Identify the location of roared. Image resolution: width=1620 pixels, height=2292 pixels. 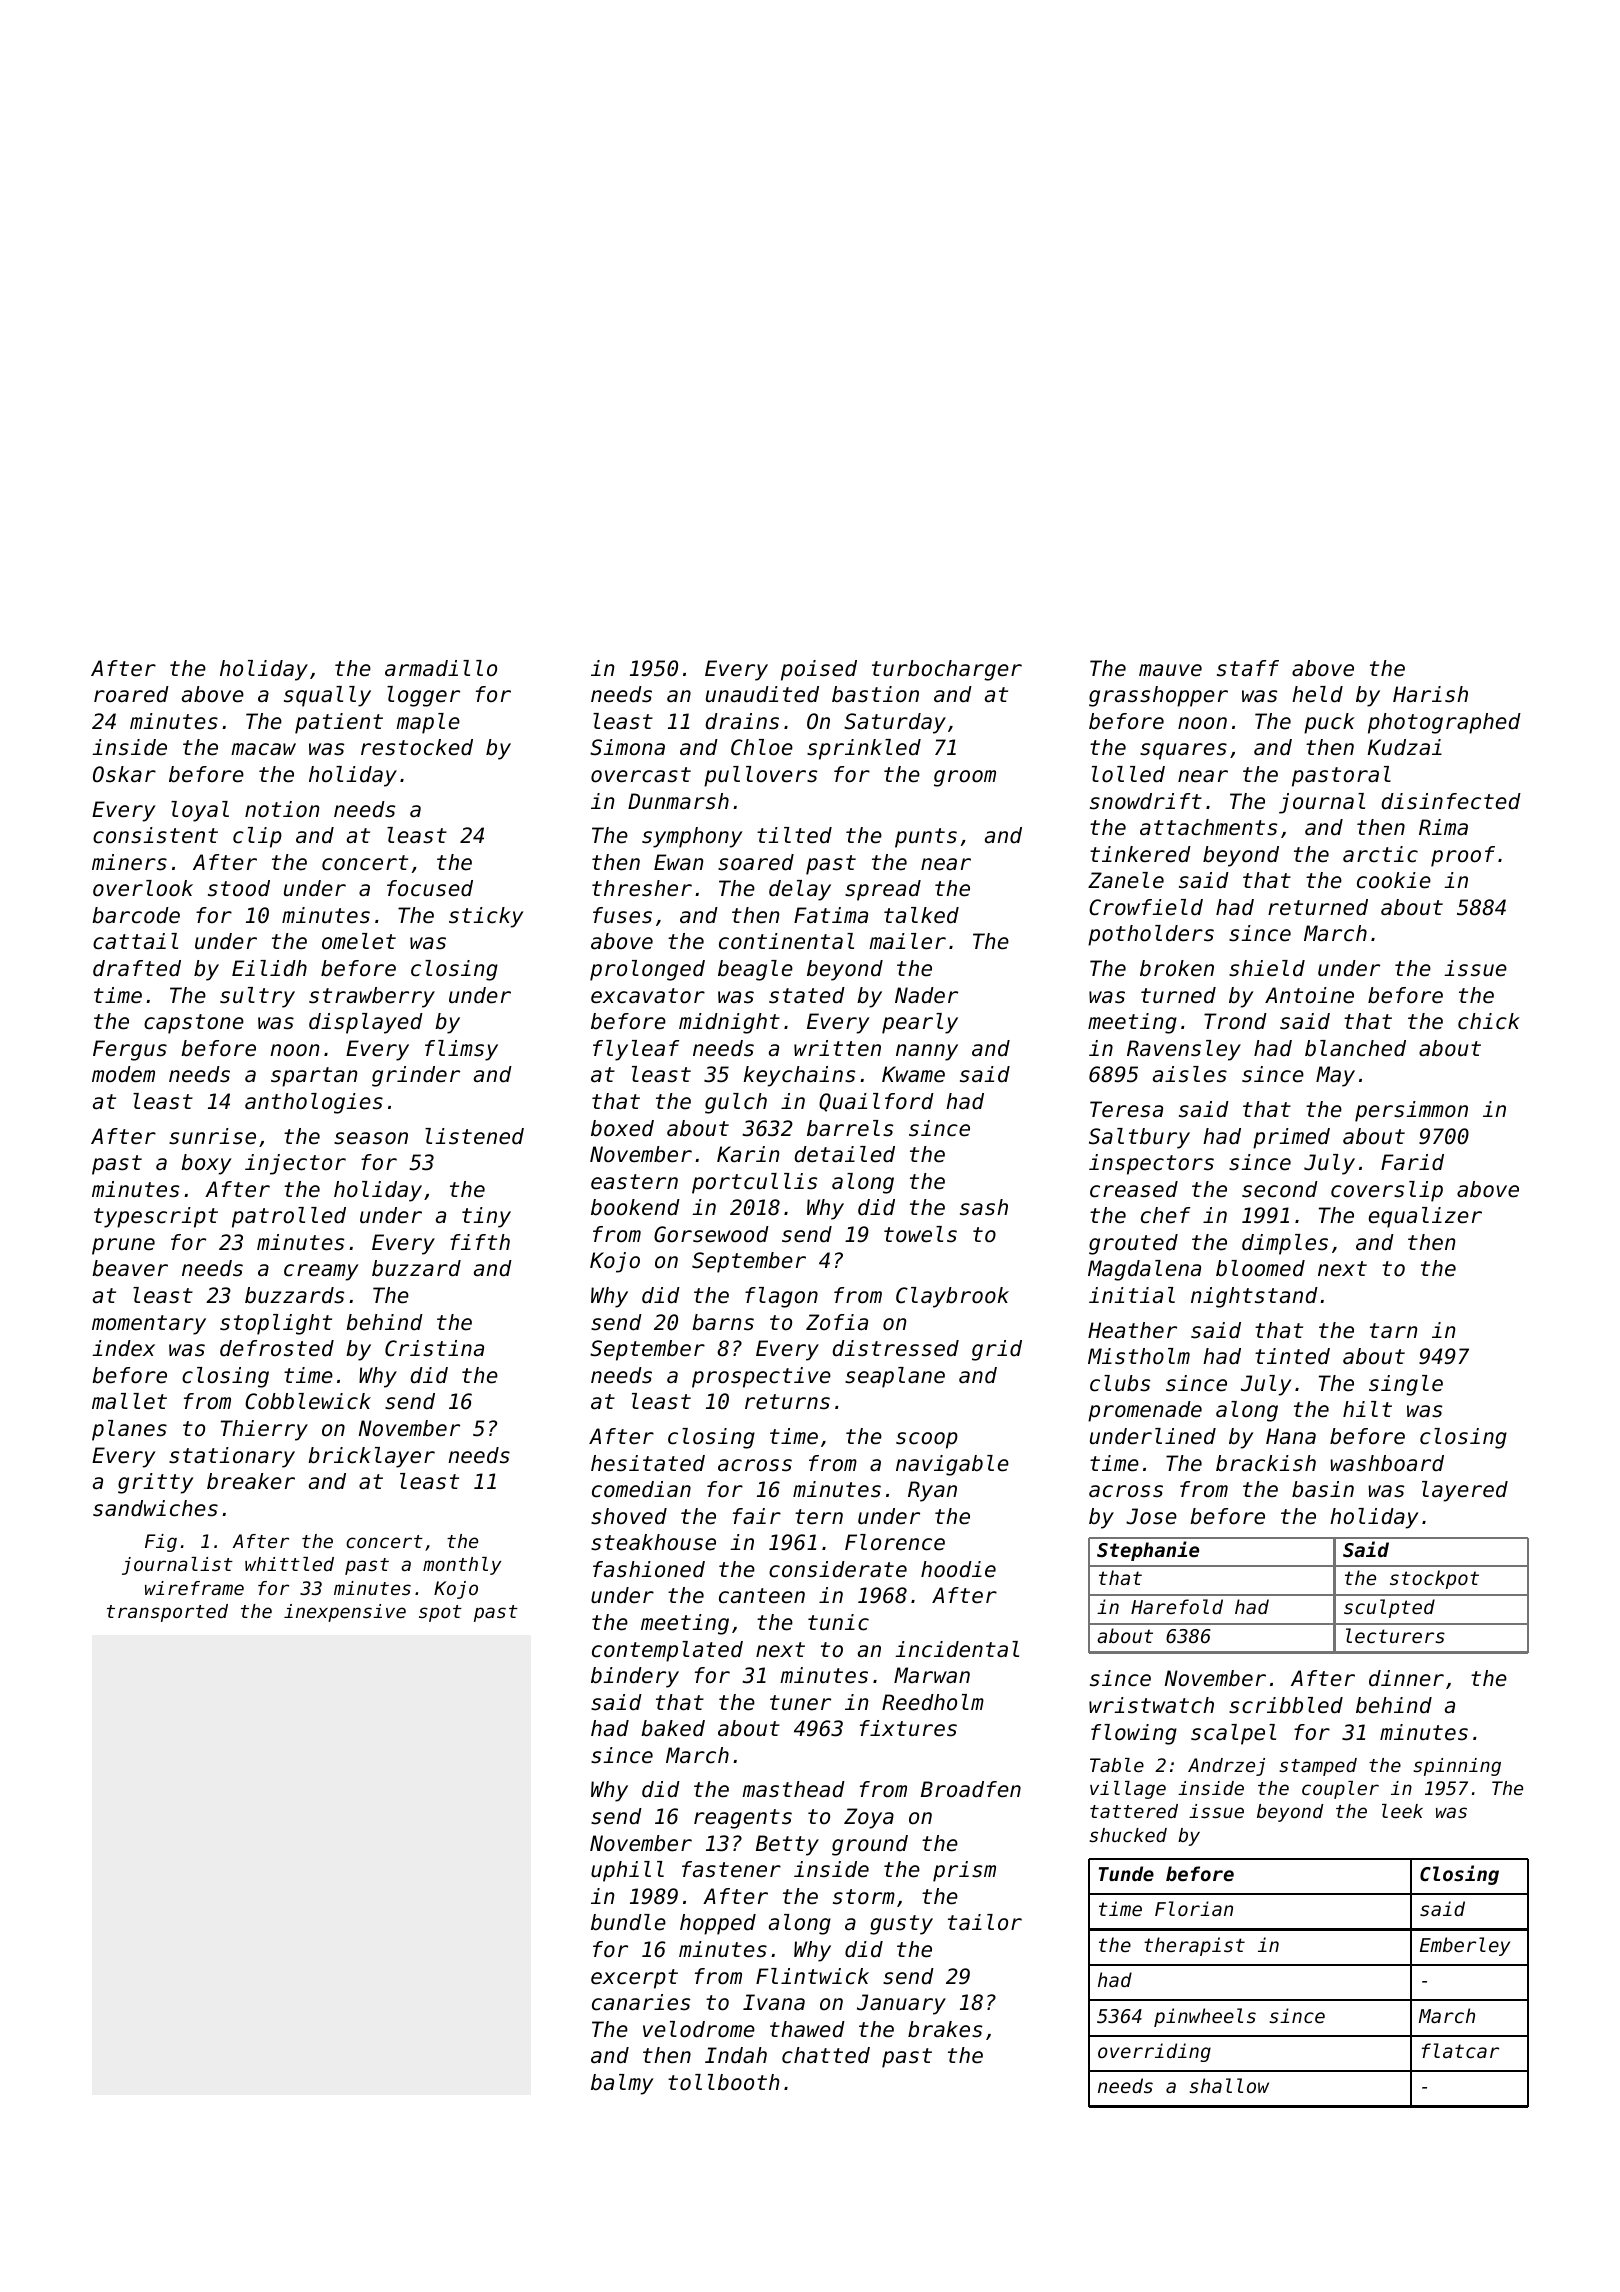
(131, 694).
